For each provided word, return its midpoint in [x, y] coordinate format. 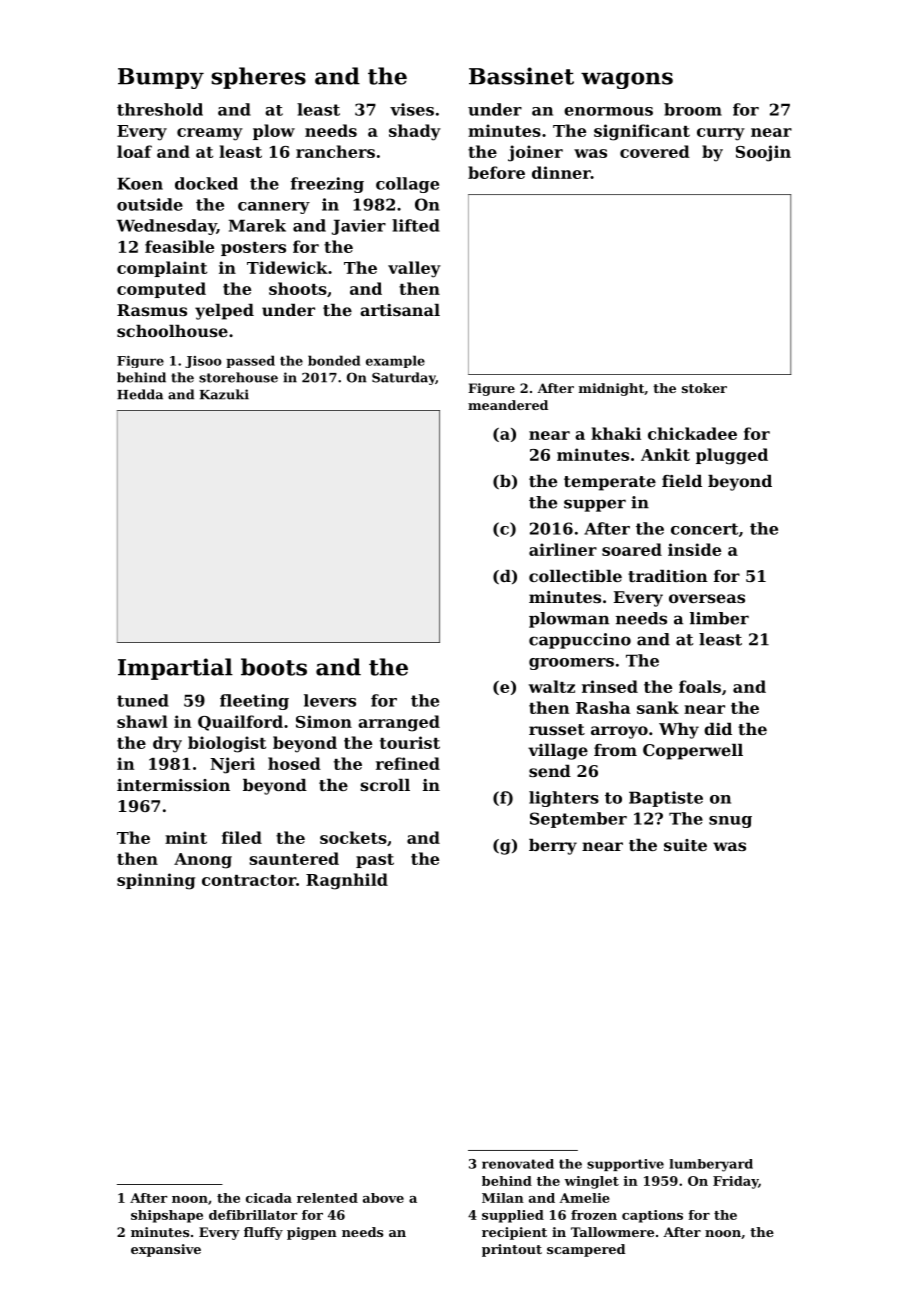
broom [693, 109]
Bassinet [521, 76]
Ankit [665, 454]
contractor [249, 880]
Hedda [140, 394]
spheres [259, 78]
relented [327, 1198]
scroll [385, 785]
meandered [508, 405]
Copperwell [693, 752]
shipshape [167, 1216]
